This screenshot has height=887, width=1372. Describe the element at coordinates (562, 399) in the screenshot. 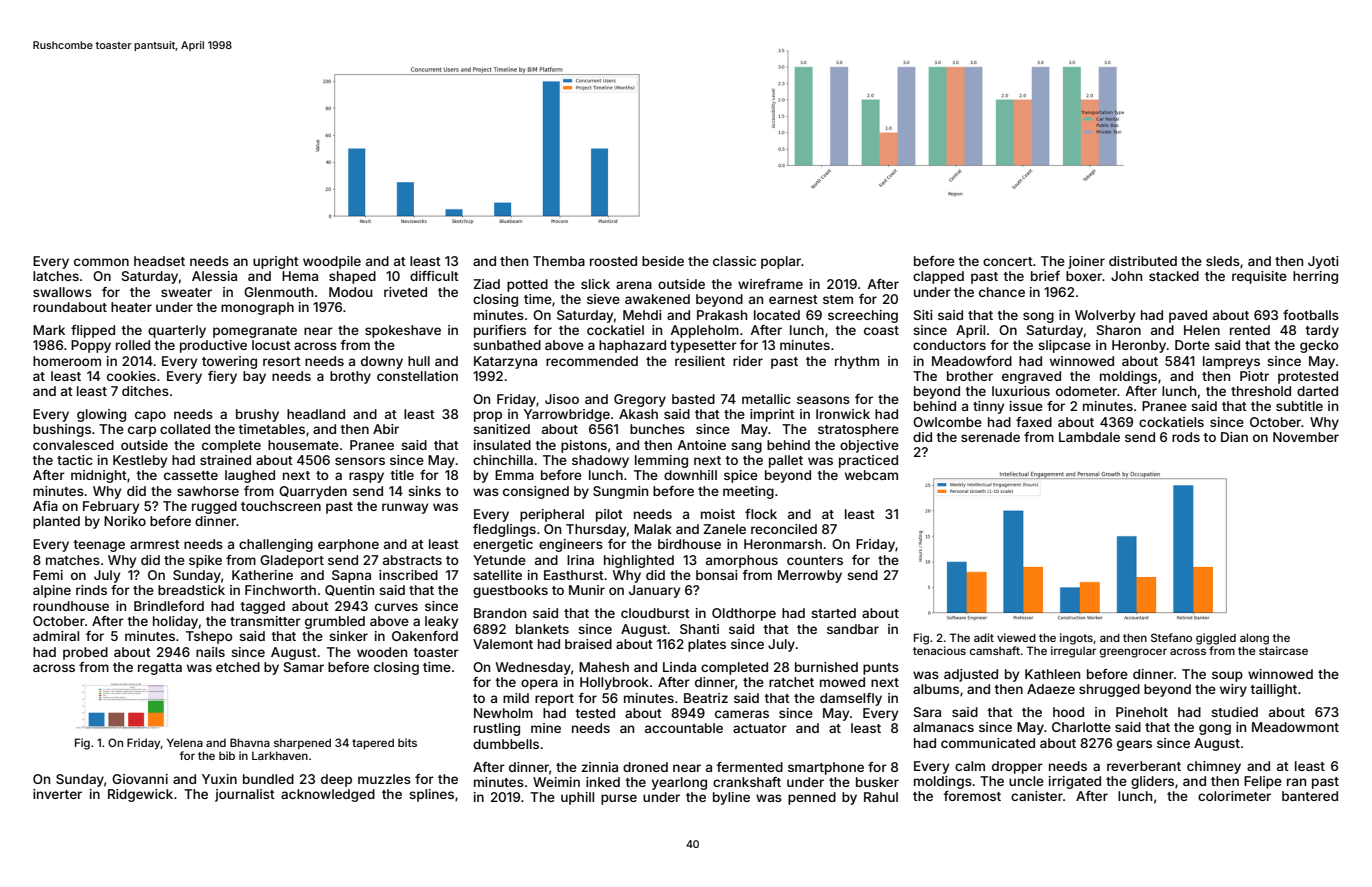

I see `Jisoo` at that location.
